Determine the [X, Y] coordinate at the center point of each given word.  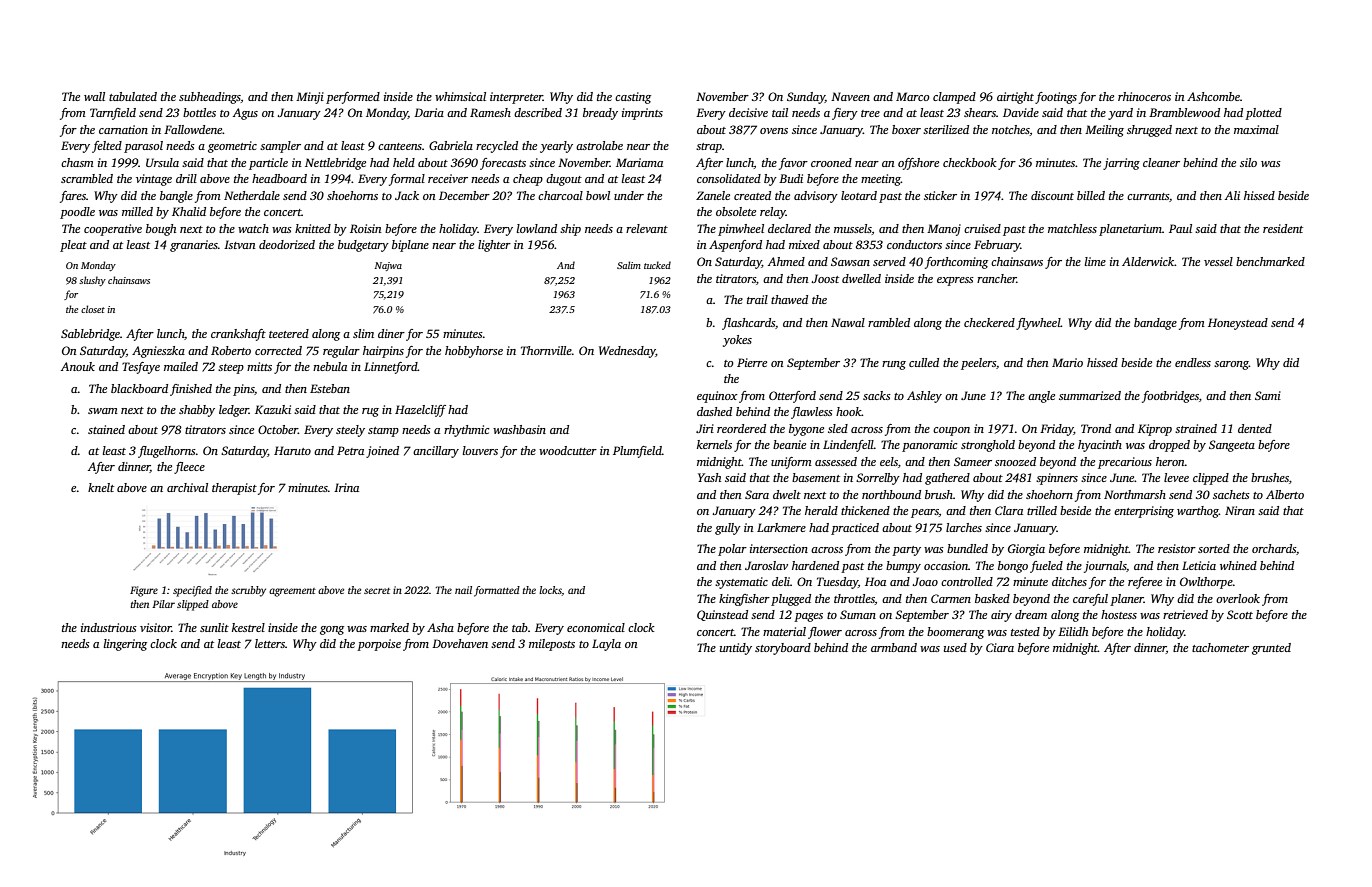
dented [1255, 428]
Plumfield [637, 452]
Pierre [752, 362]
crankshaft [238, 335]
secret [377, 591]
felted [107, 147]
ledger [234, 411]
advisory [816, 197]
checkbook [970, 162]
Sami [1268, 395]
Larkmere [781, 527]
